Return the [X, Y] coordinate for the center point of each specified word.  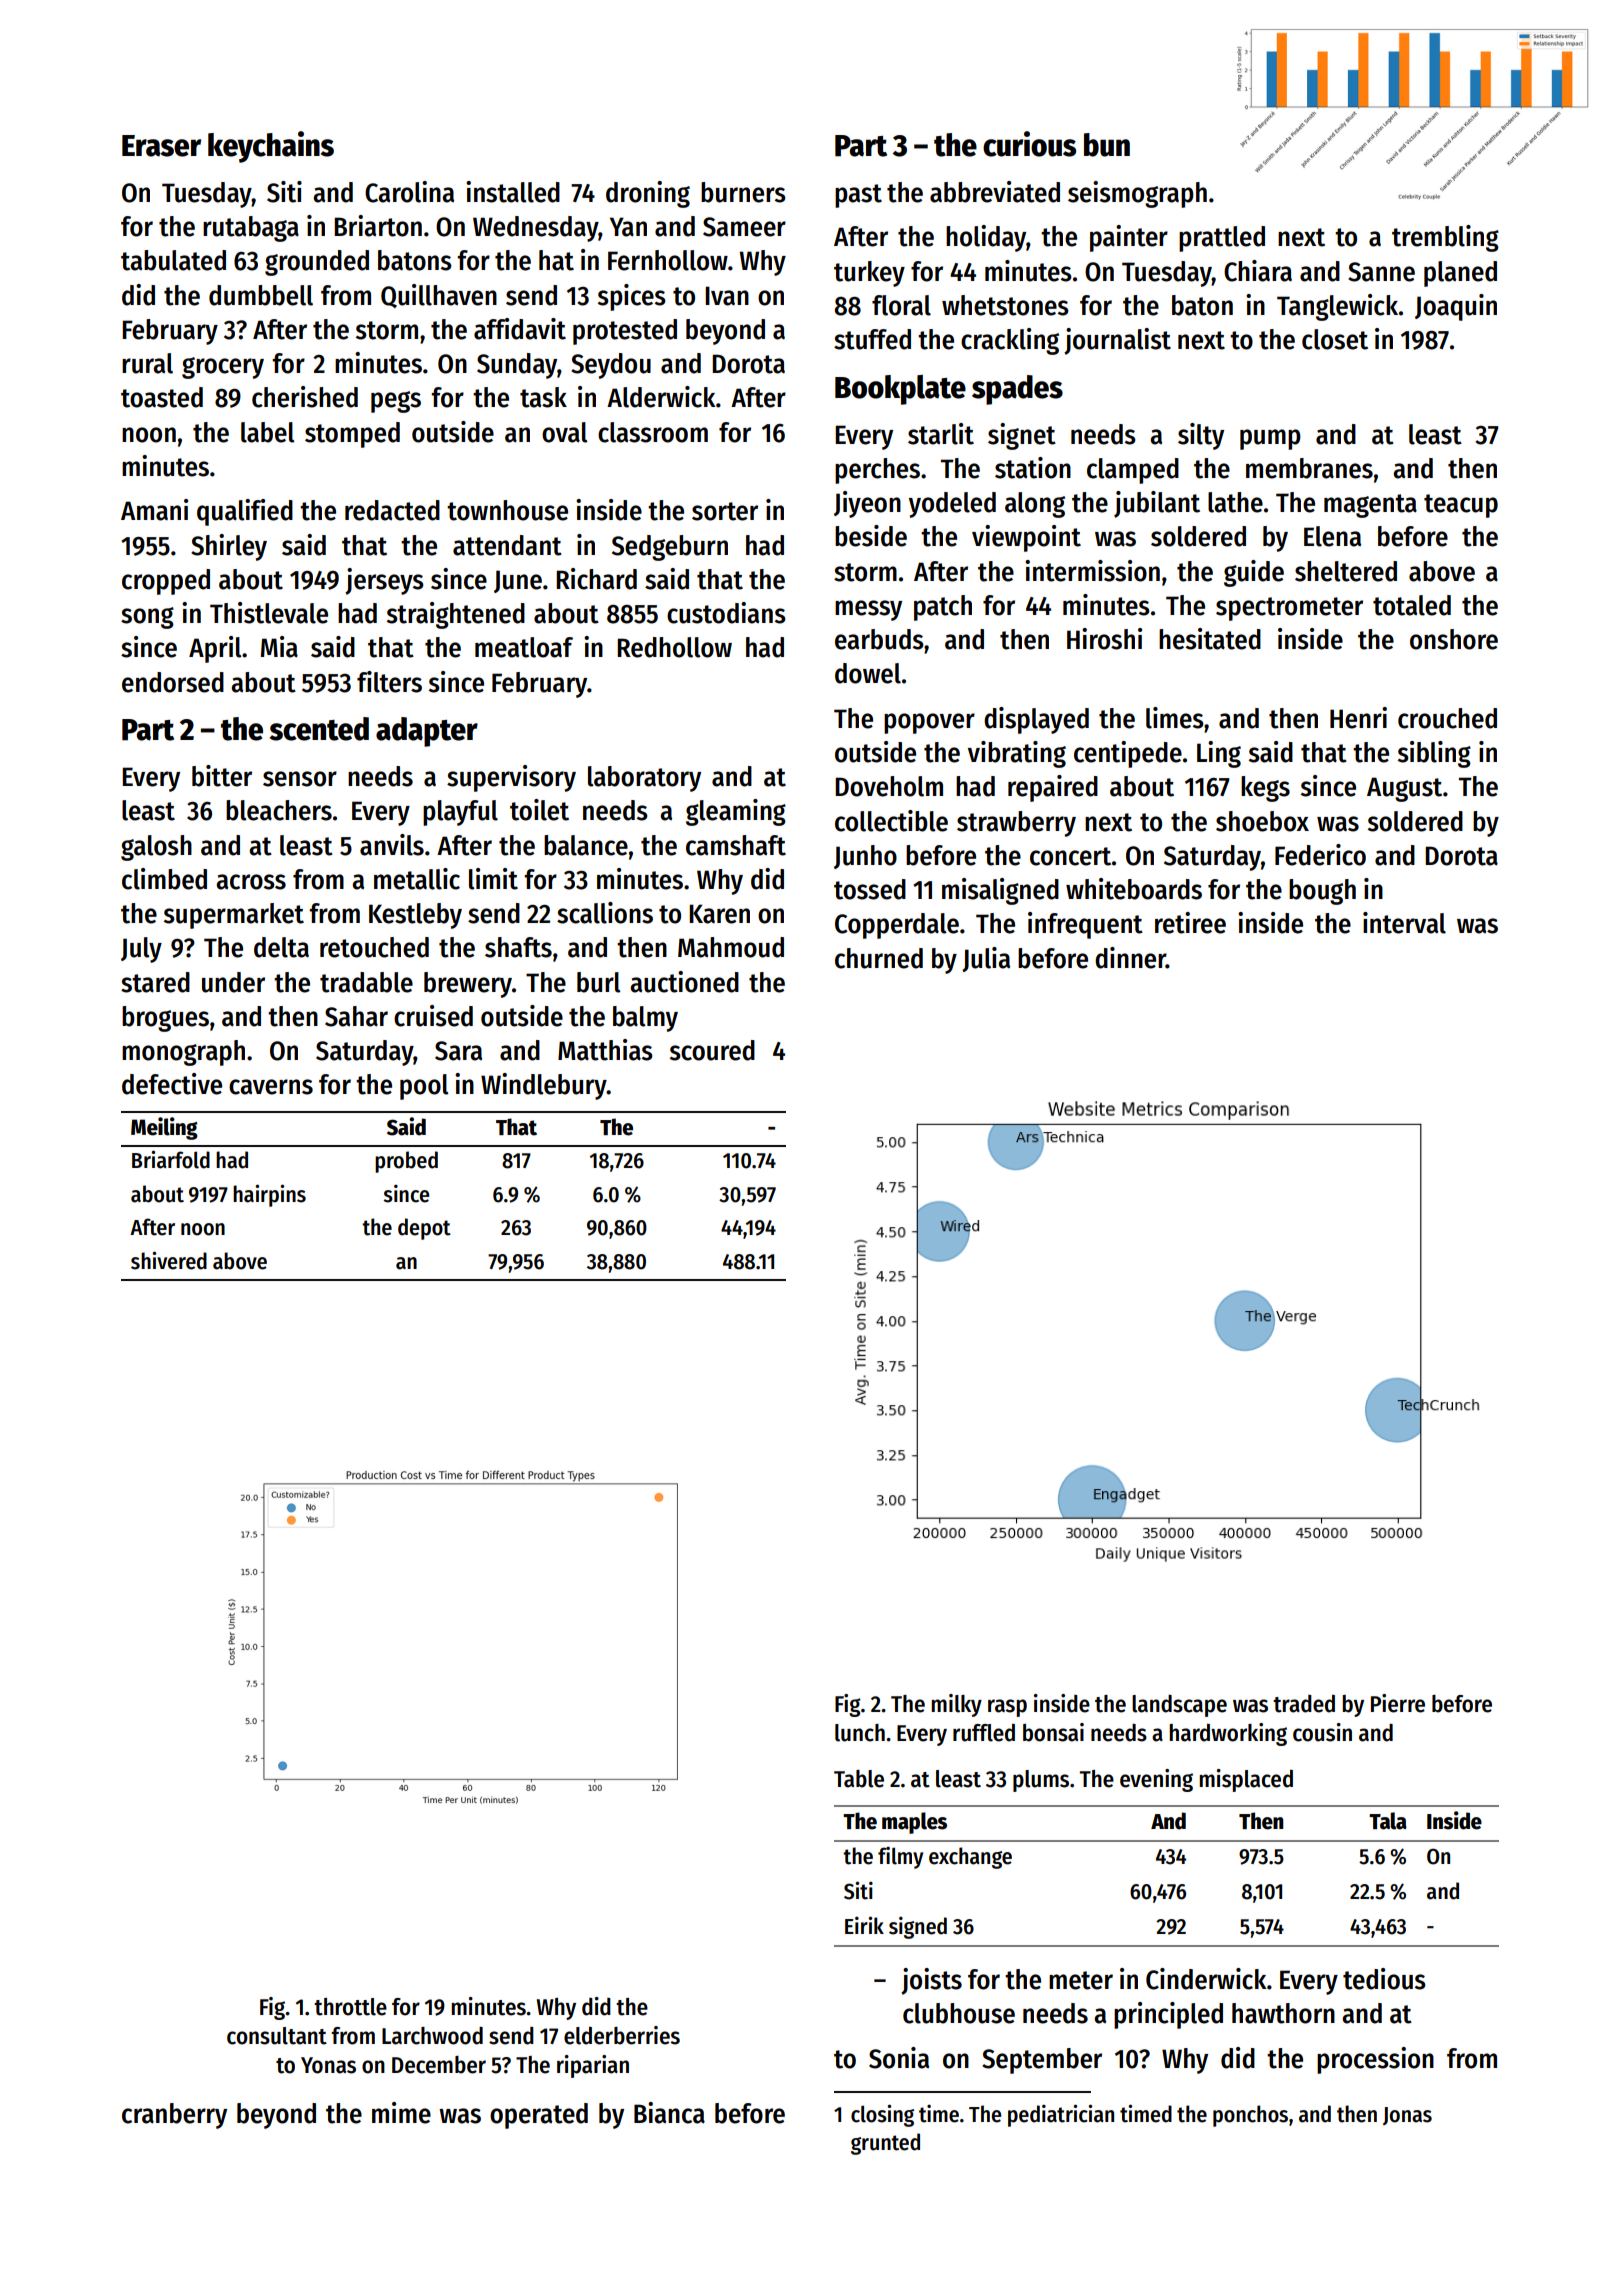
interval [1404, 923]
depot [424, 1229]
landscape [1179, 1706]
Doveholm [889, 786]
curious [1029, 144]
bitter [222, 776]
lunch [860, 1733]
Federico [1320, 855]
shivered [169, 1260]
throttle [350, 2007]
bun [1107, 145]
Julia [986, 959]
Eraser [161, 146]
